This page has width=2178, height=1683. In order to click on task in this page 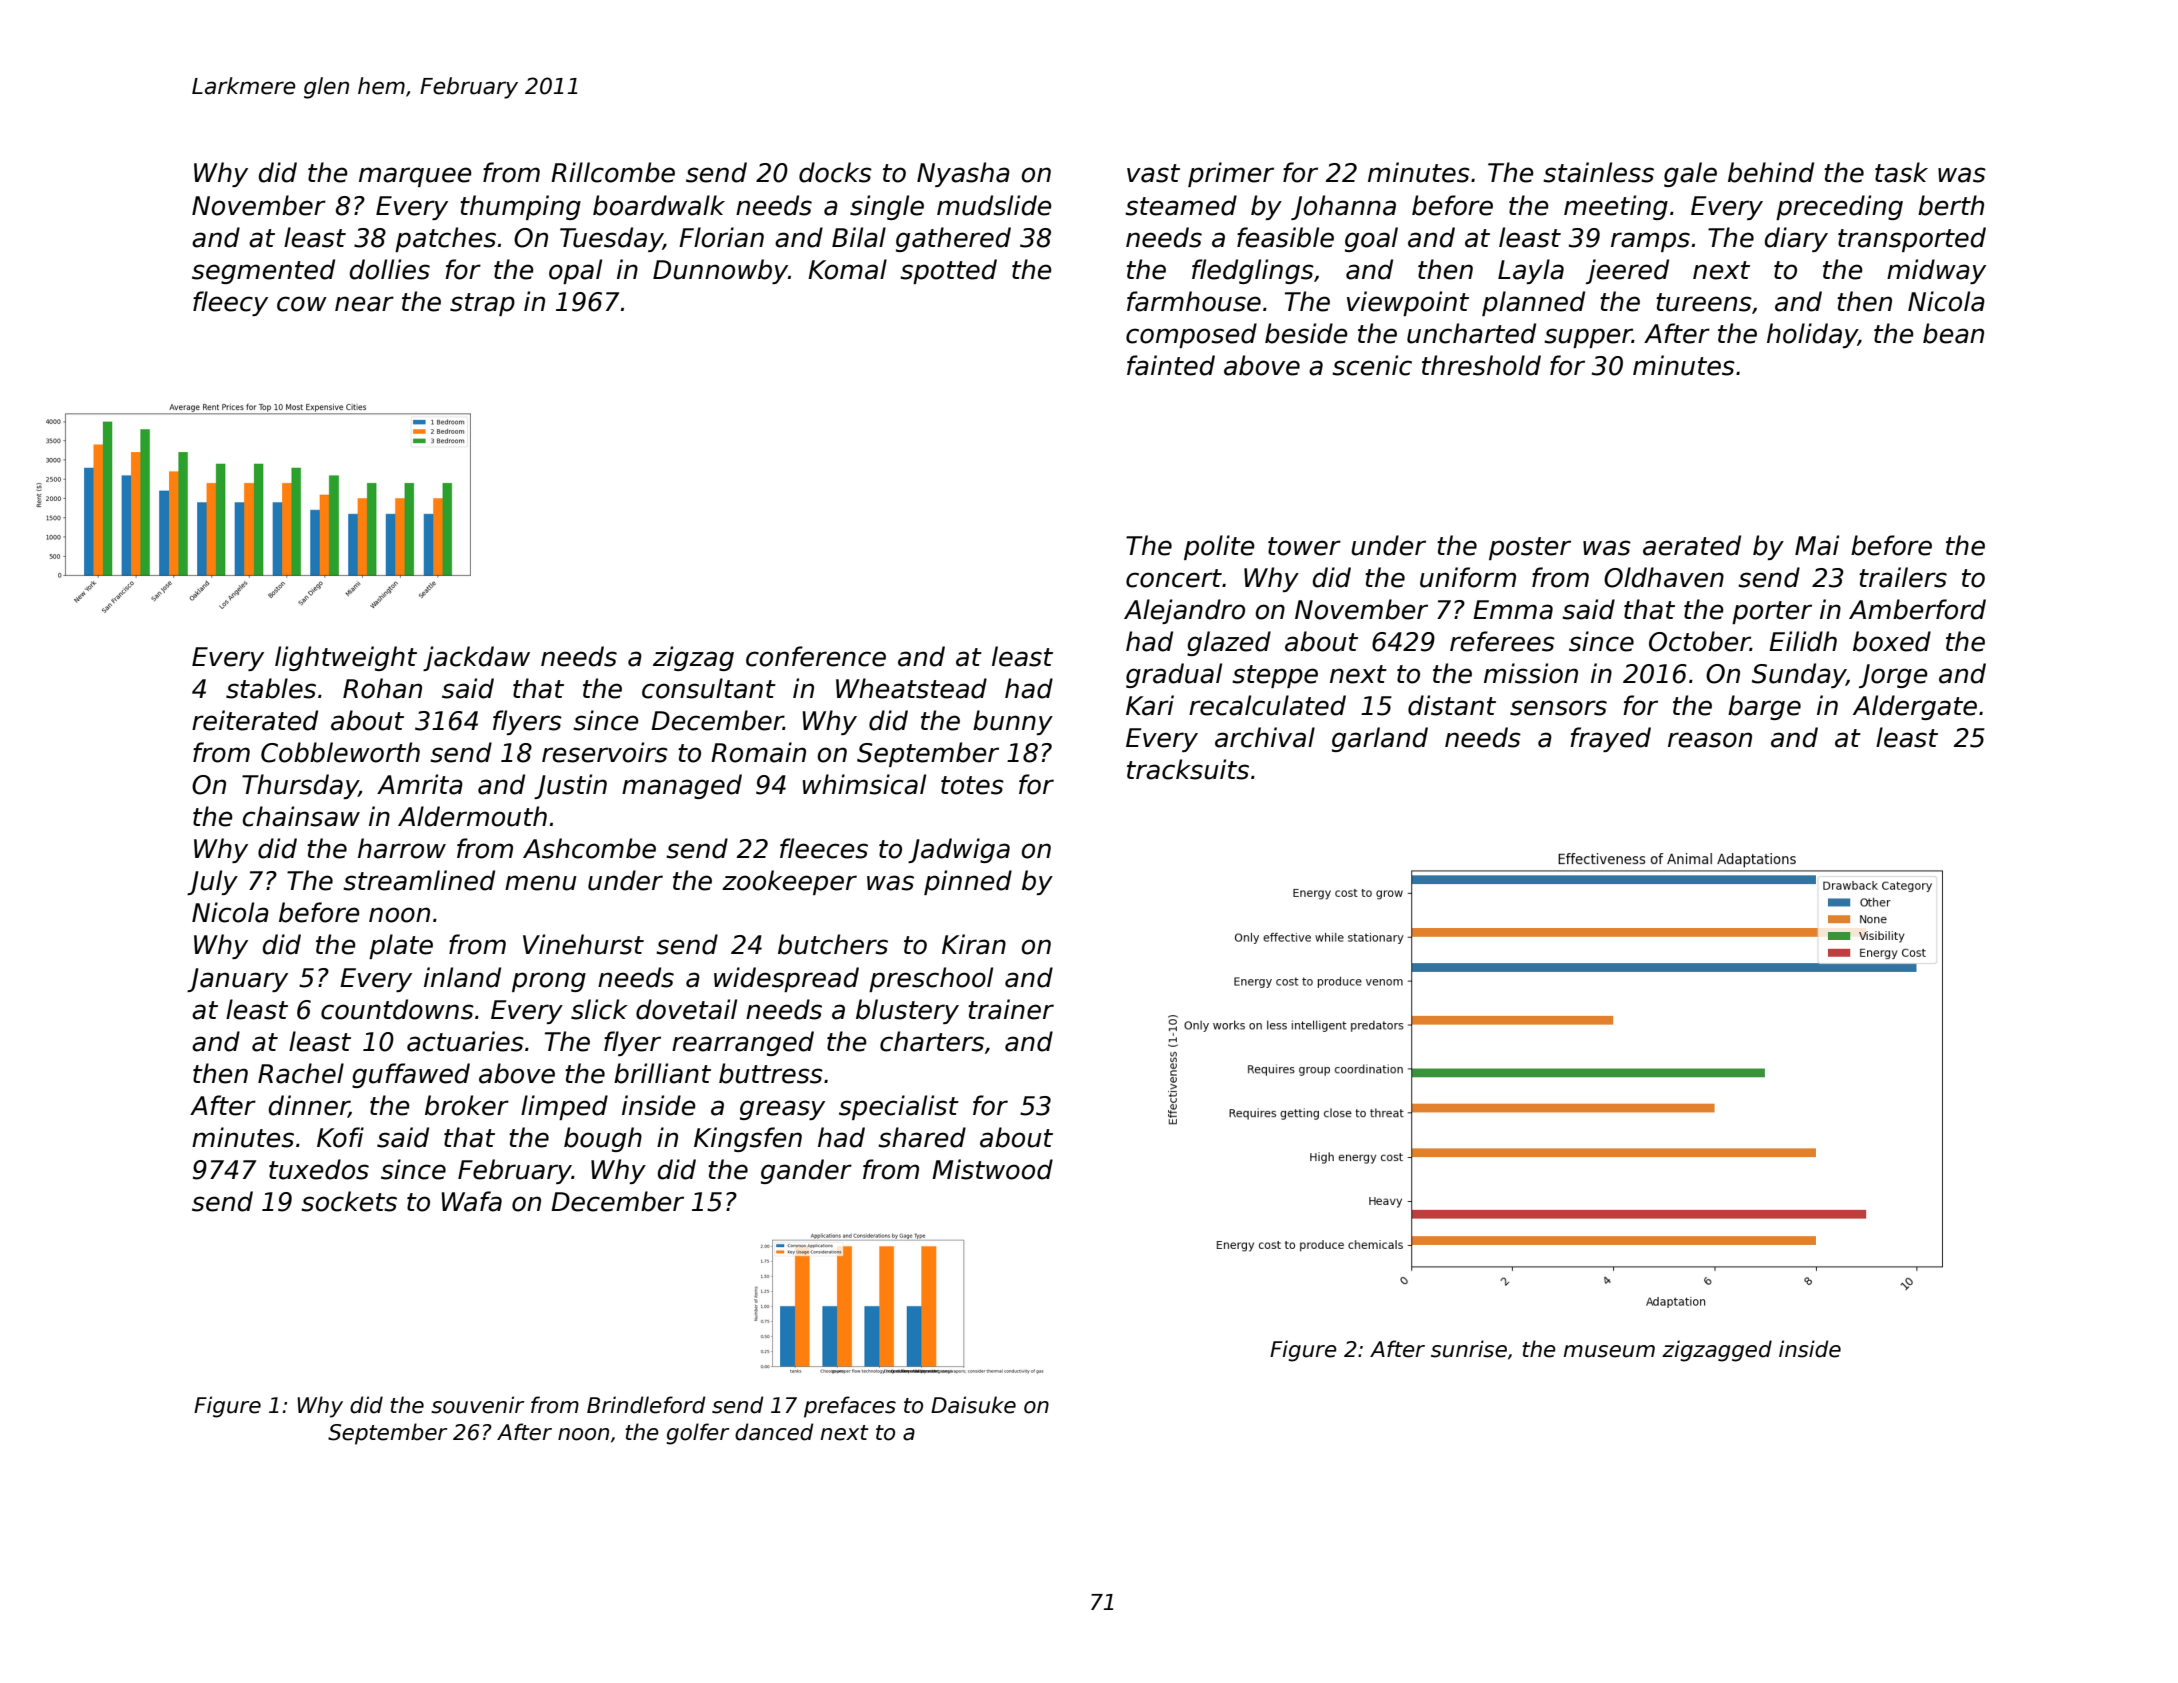, I will do `click(1901, 172)`.
